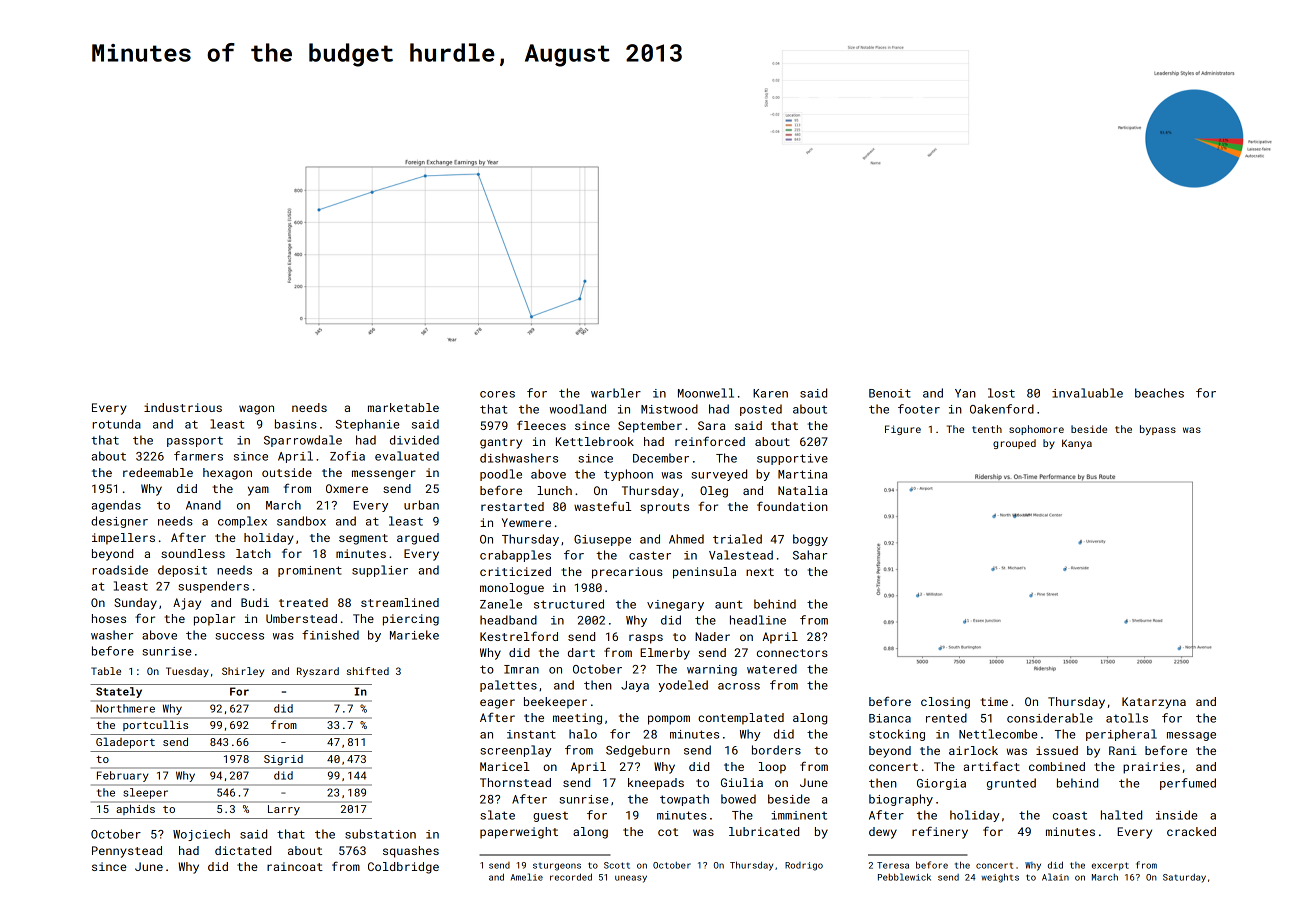 The height and width of the page is (924, 1308). What do you see at coordinates (1087, 393) in the page?
I see `invaluable` at bounding box center [1087, 393].
